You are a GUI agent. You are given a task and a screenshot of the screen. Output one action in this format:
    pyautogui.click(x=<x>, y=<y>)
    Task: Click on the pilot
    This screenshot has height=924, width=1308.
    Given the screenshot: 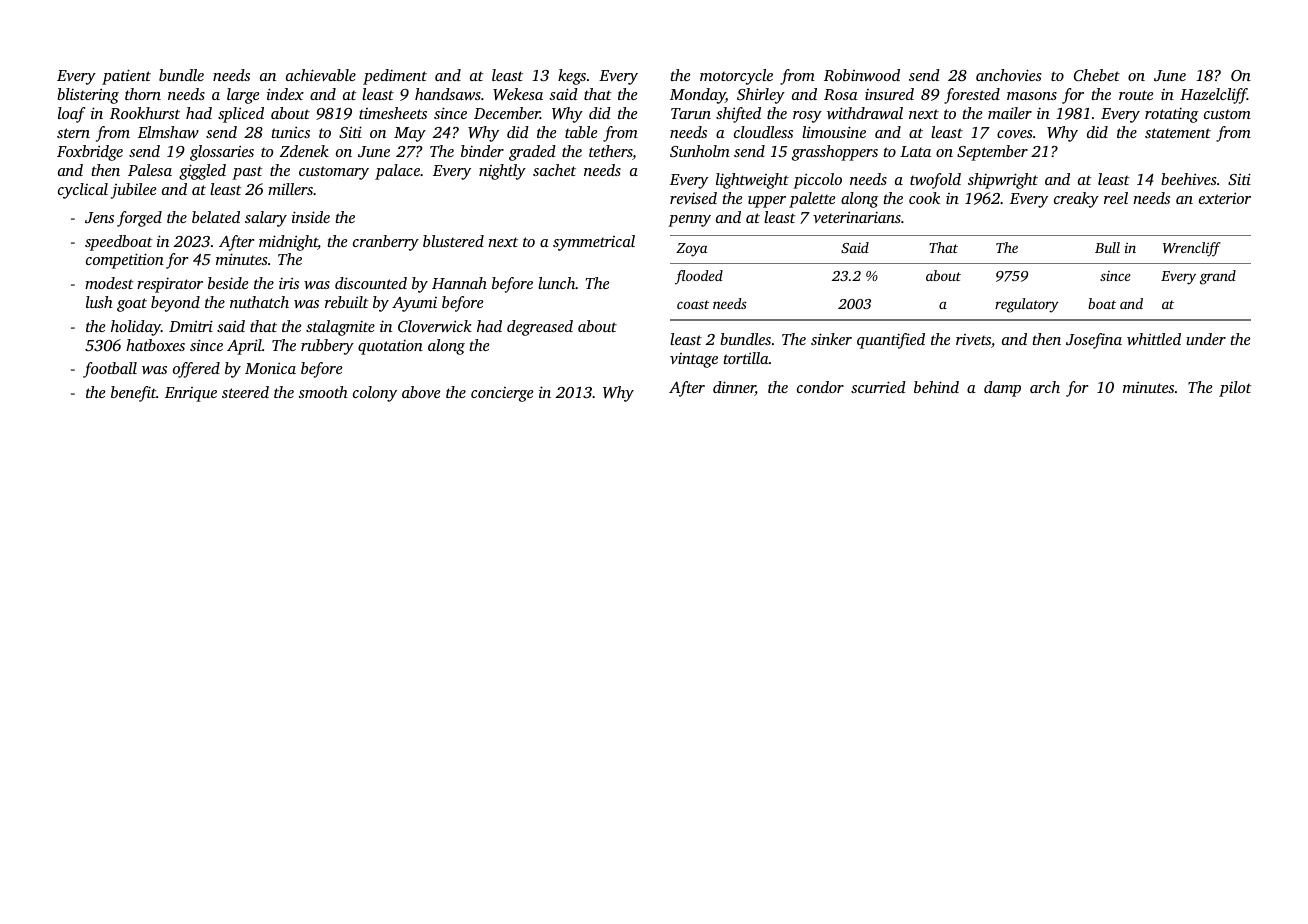 What is the action you would take?
    pyautogui.click(x=1235, y=389)
